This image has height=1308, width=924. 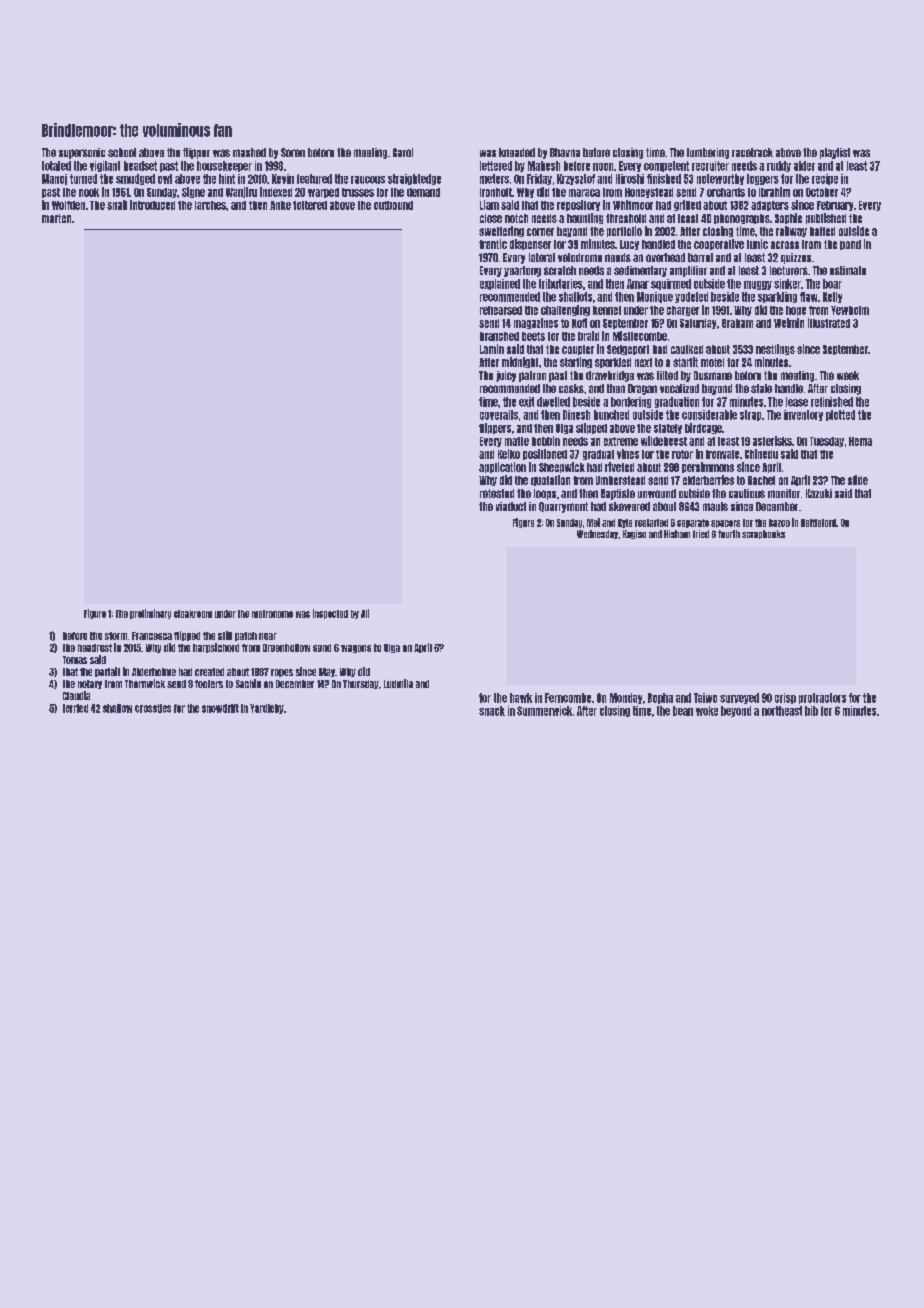 I want to click on snack, so click(x=492, y=711).
